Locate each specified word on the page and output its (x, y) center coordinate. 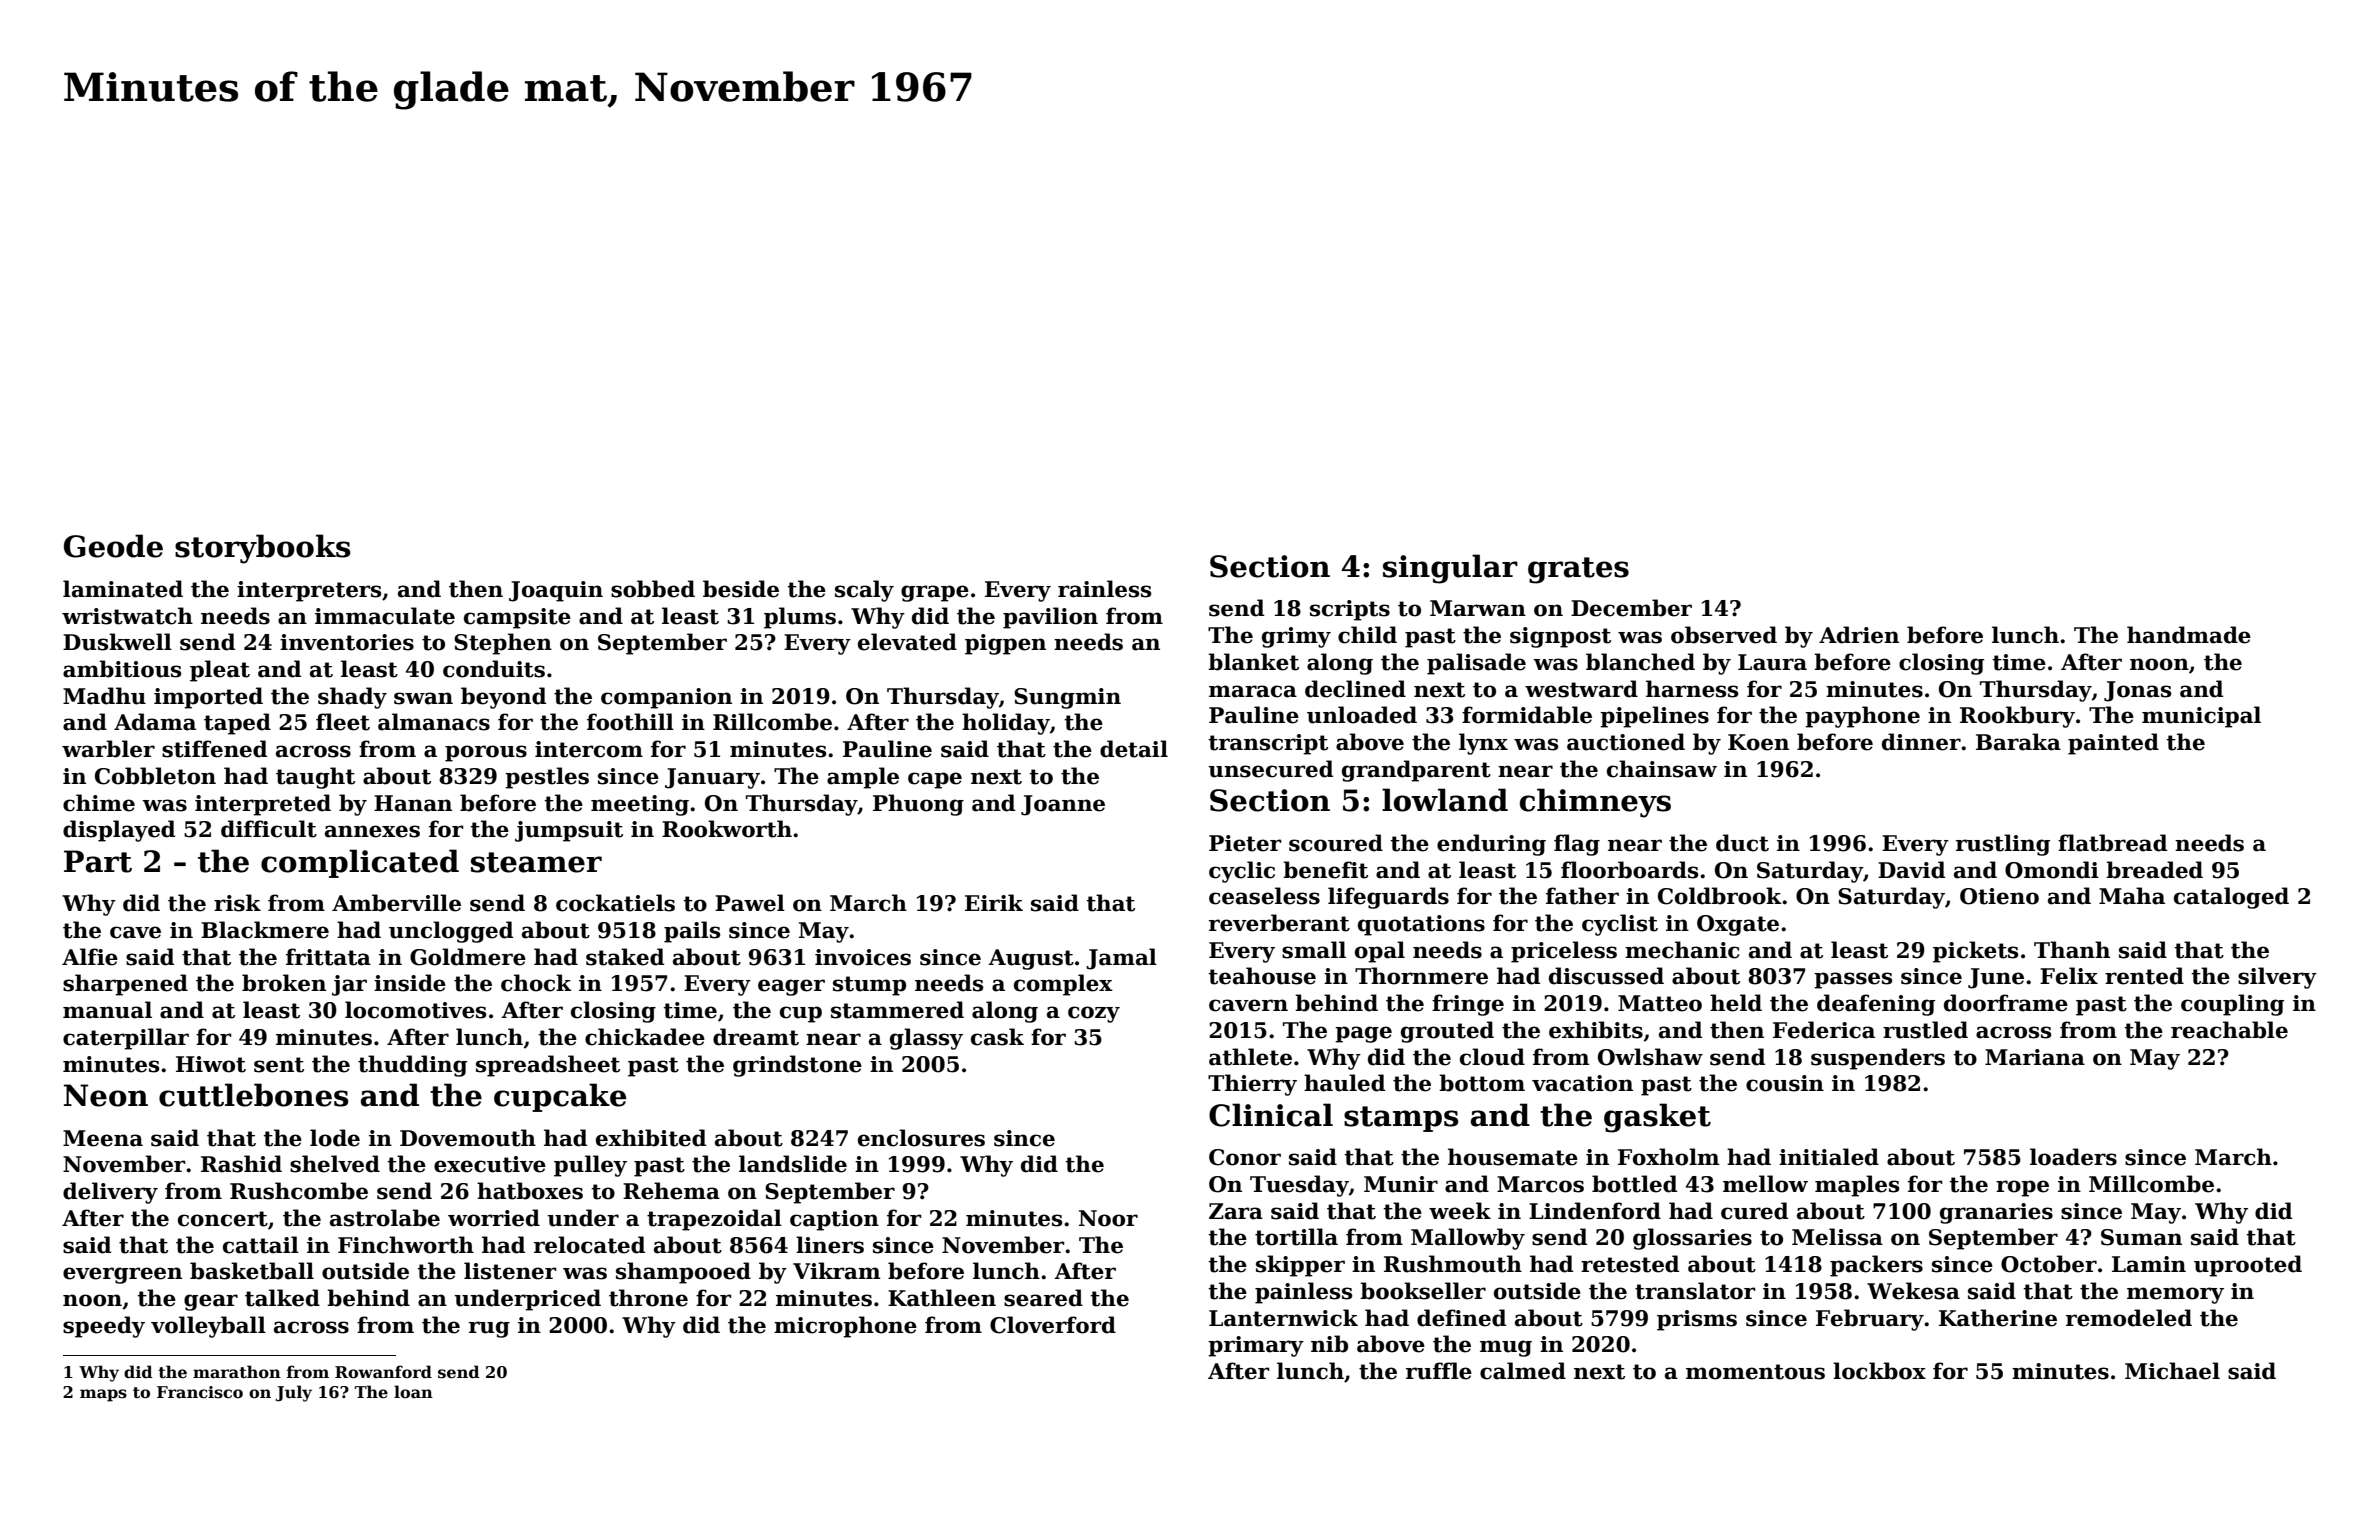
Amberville (396, 903)
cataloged (2231, 898)
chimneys (1595, 803)
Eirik (994, 902)
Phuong (918, 805)
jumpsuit (569, 831)
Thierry (1252, 1085)
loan (413, 1392)
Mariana (2035, 1057)
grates (1578, 570)
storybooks (263, 549)
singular (1450, 569)
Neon (106, 1095)
